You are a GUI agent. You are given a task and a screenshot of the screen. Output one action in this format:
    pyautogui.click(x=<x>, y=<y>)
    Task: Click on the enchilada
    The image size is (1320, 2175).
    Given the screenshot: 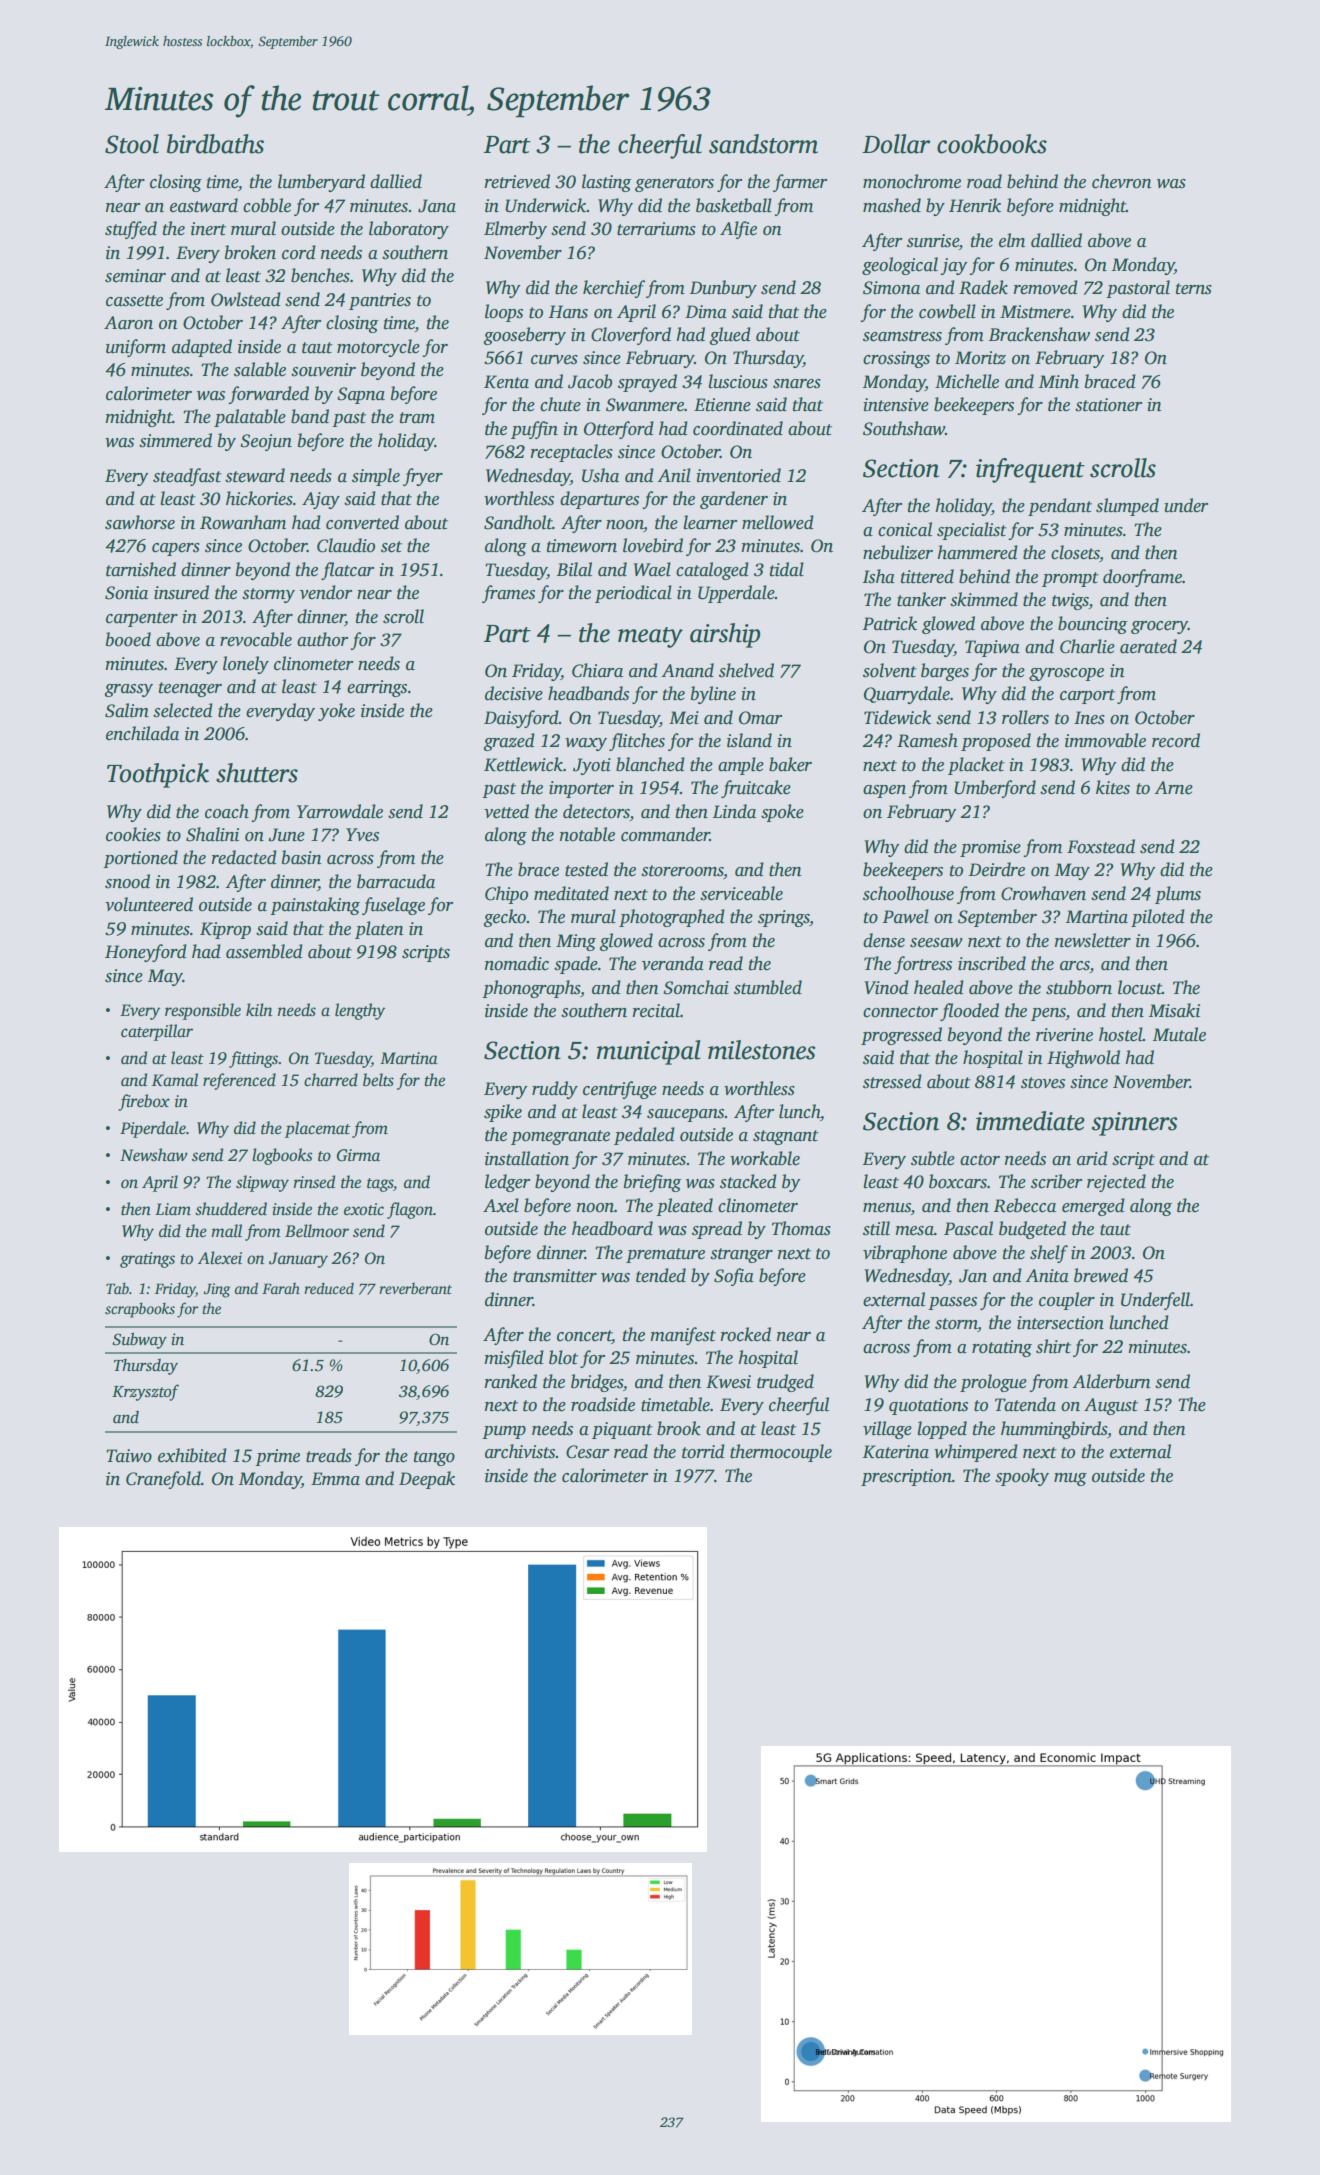 What is the action you would take?
    pyautogui.click(x=142, y=733)
